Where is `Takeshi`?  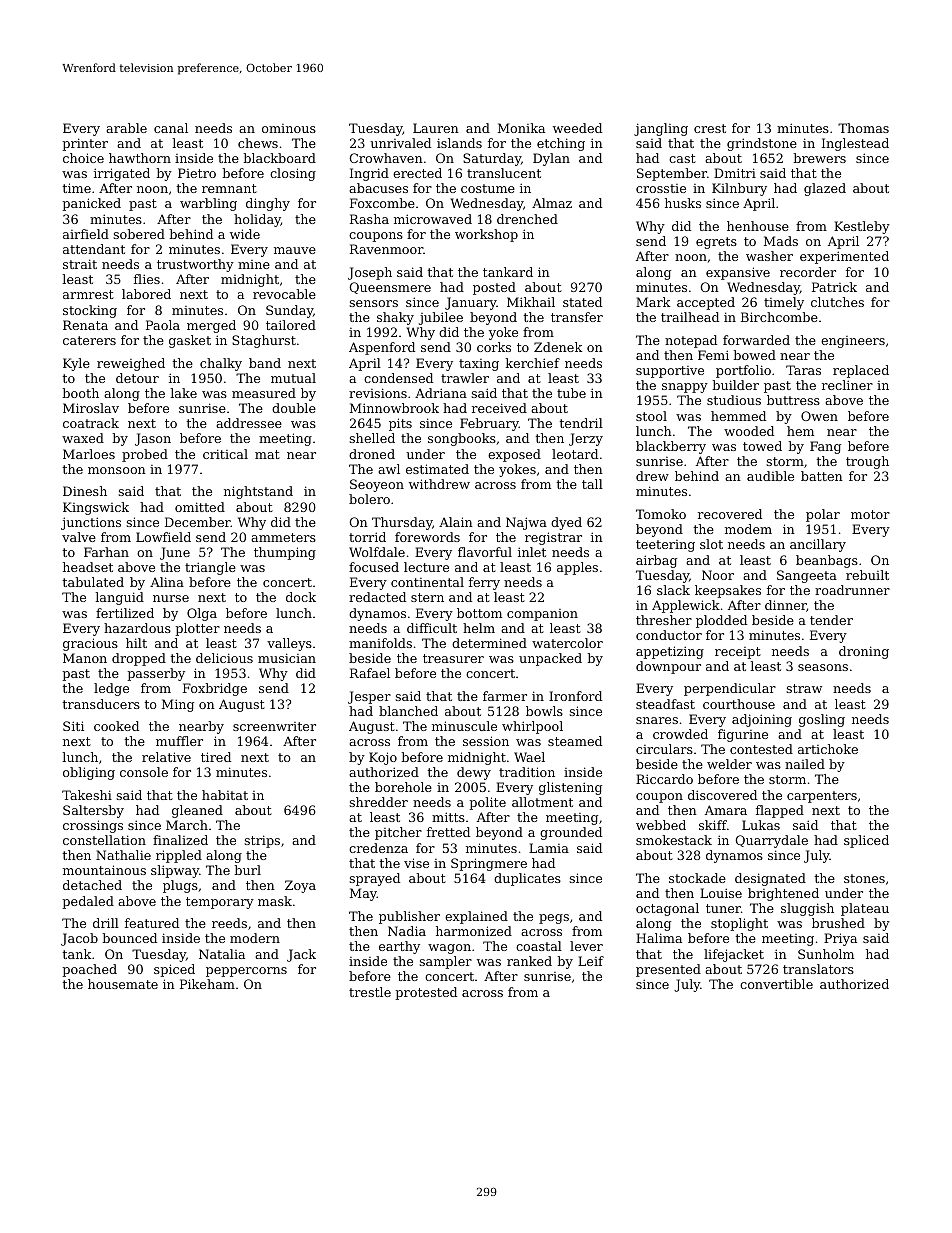
Takeshi is located at coordinates (87, 795).
